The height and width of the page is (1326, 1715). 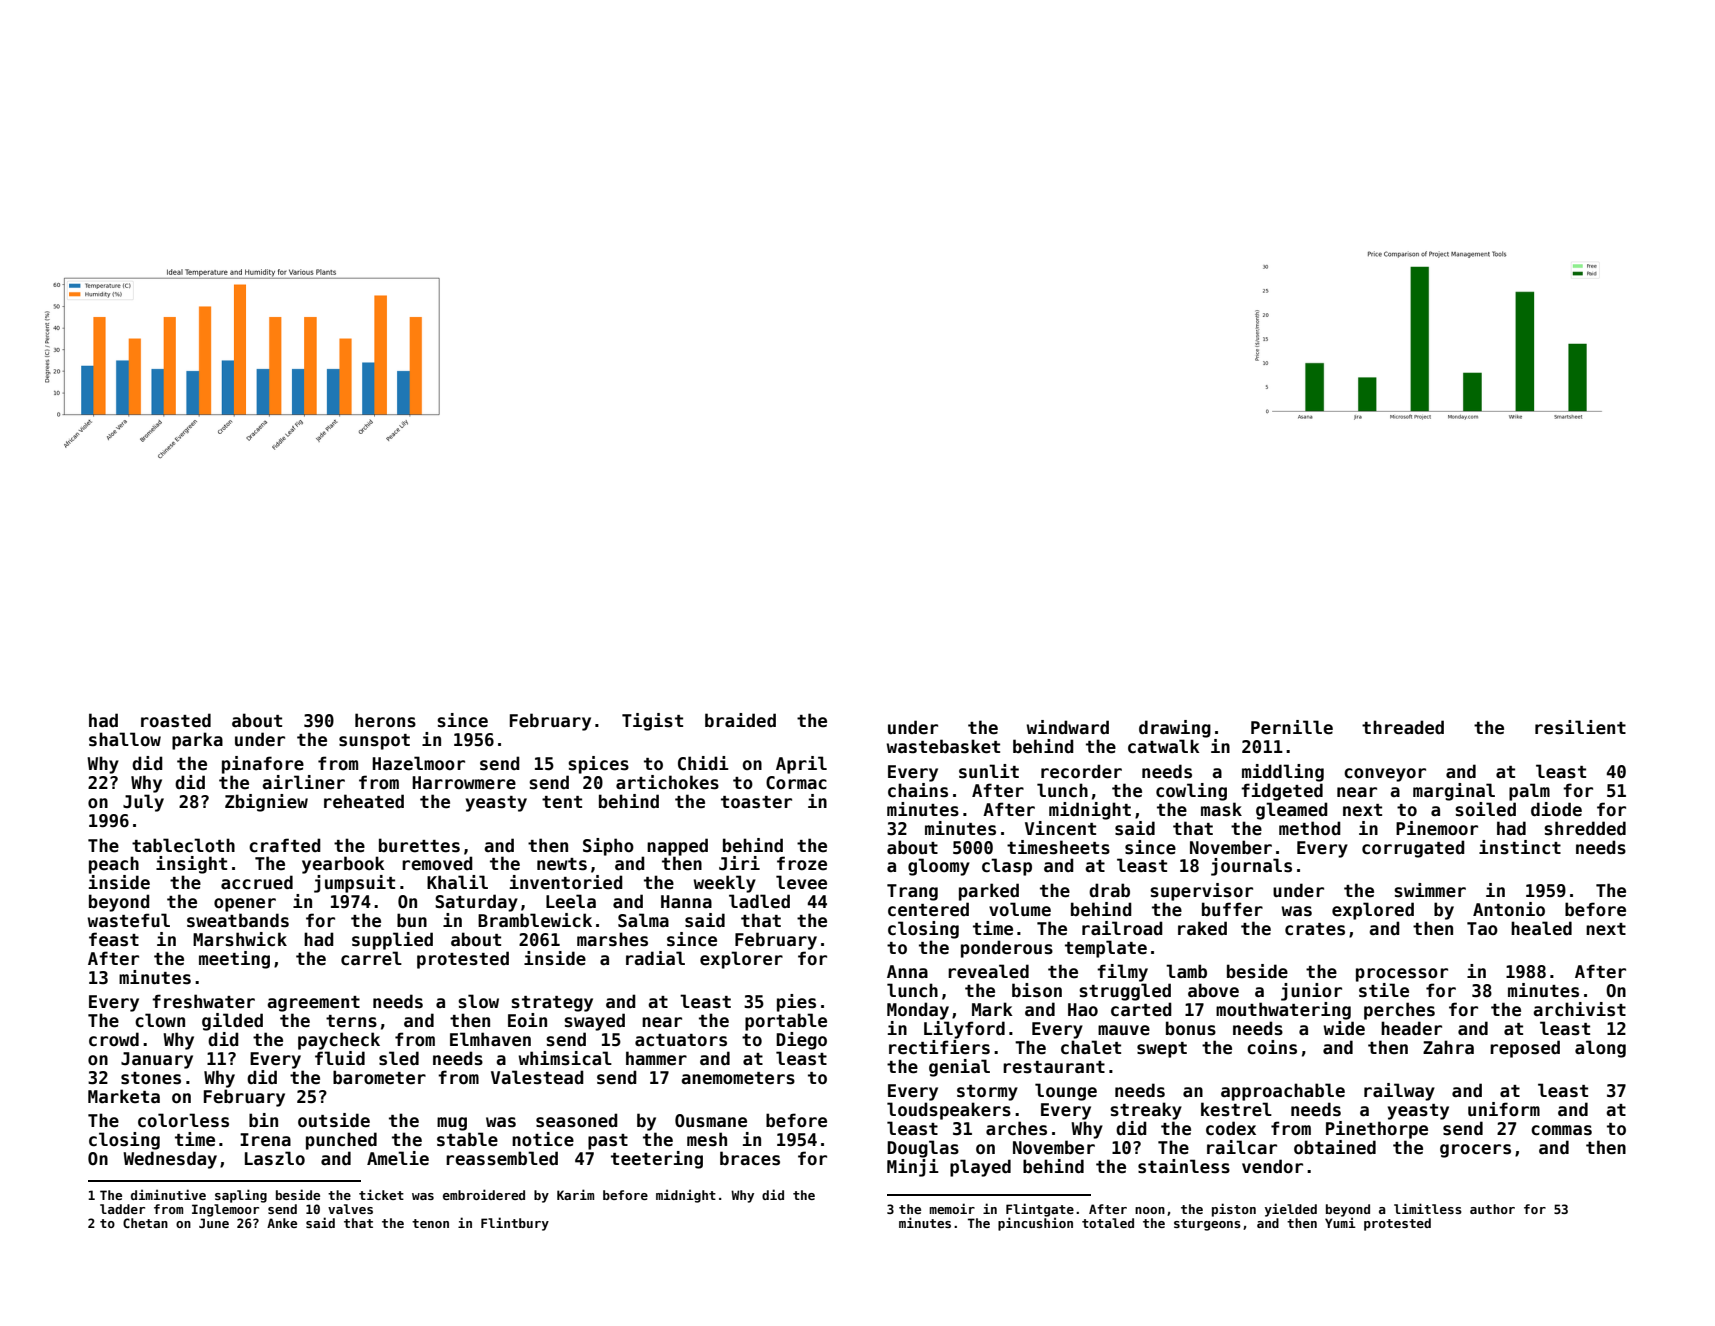 I want to click on accrued, so click(x=257, y=882).
